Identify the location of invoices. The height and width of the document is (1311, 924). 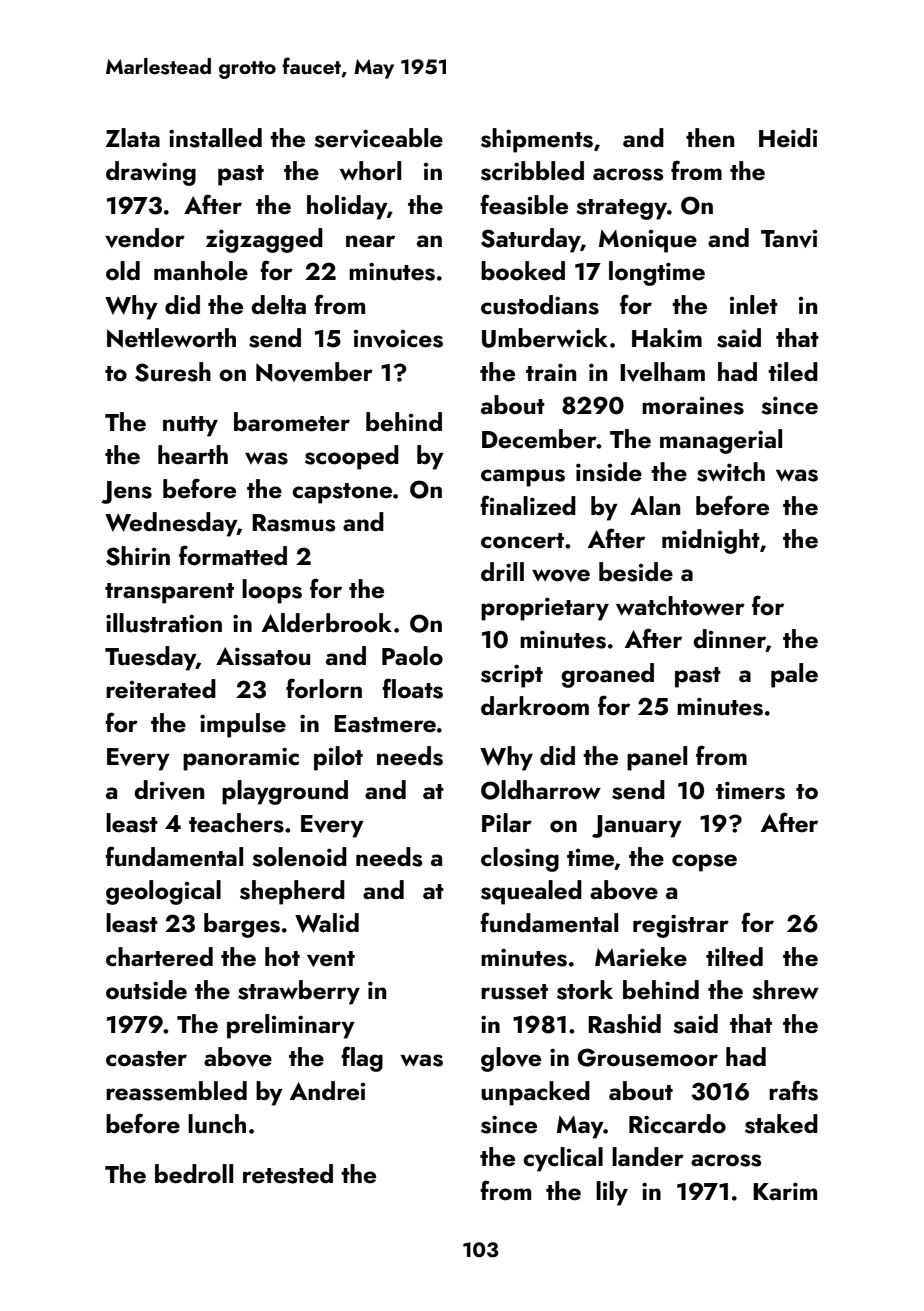
(398, 339).
